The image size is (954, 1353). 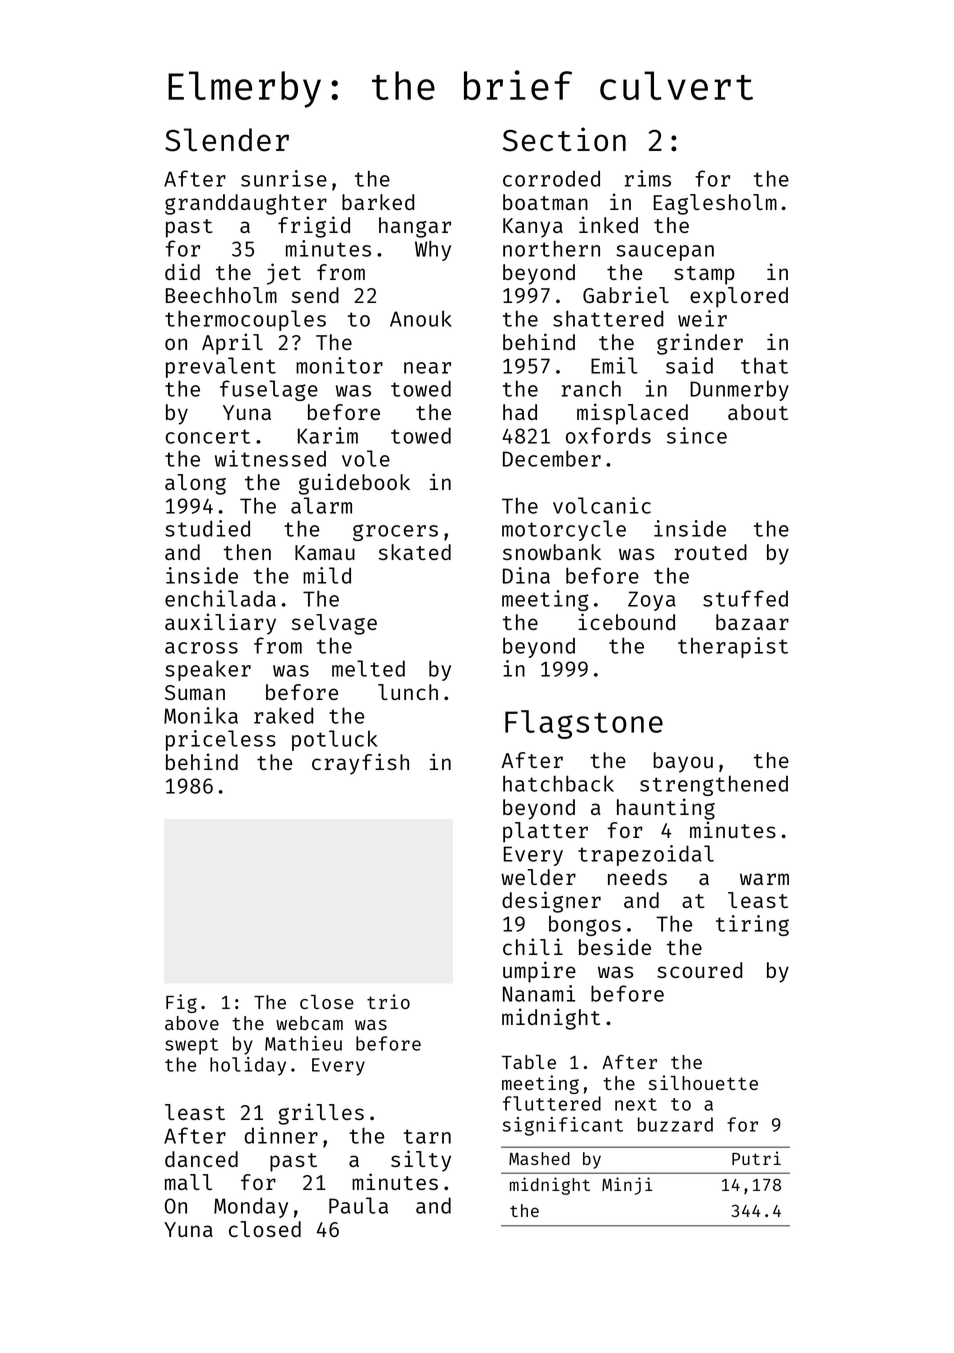 I want to click on stuffed, so click(x=745, y=598).
